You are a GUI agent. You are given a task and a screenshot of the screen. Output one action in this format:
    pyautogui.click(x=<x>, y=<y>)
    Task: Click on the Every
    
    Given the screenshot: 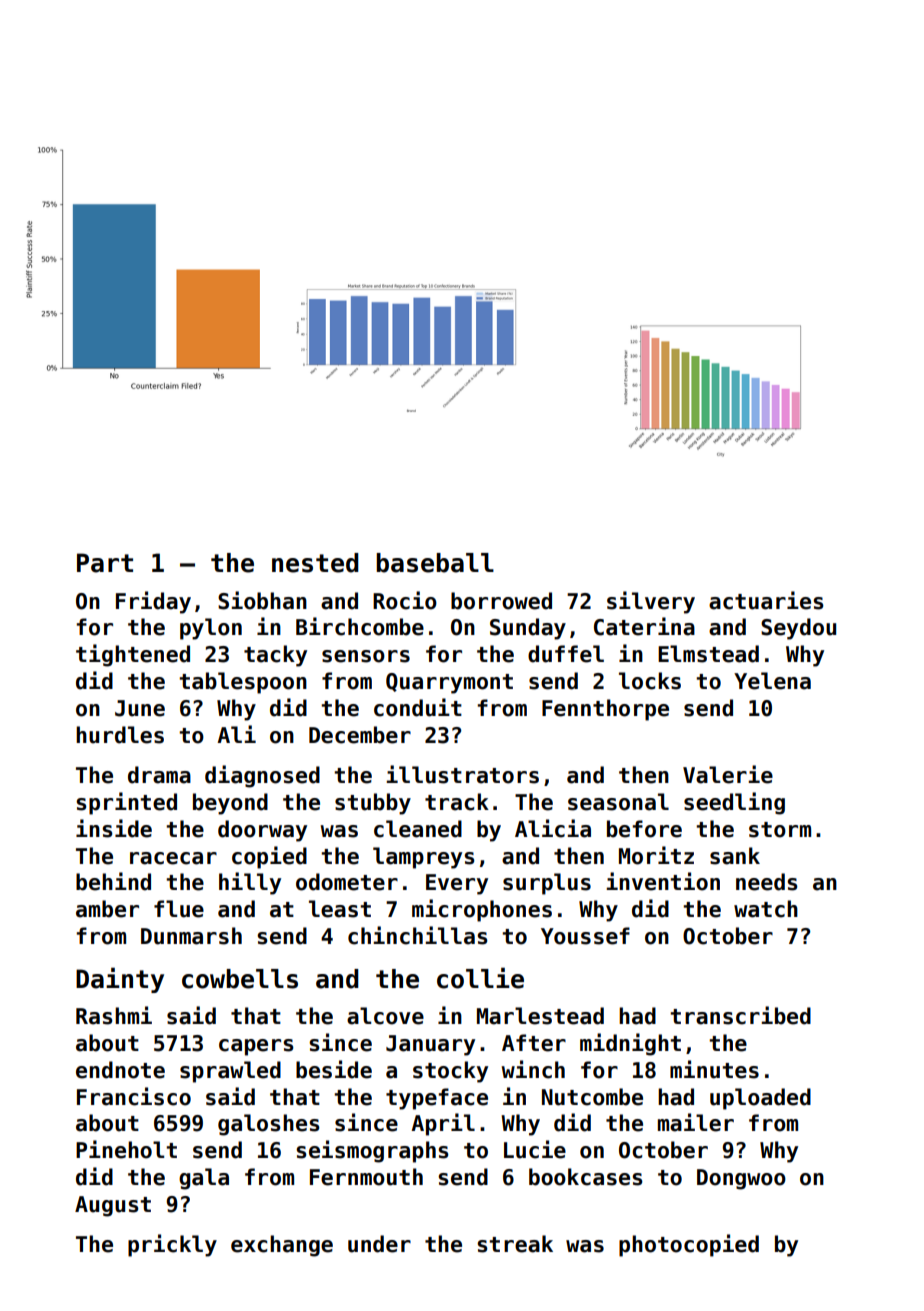 What is the action you would take?
    pyautogui.click(x=457, y=884)
